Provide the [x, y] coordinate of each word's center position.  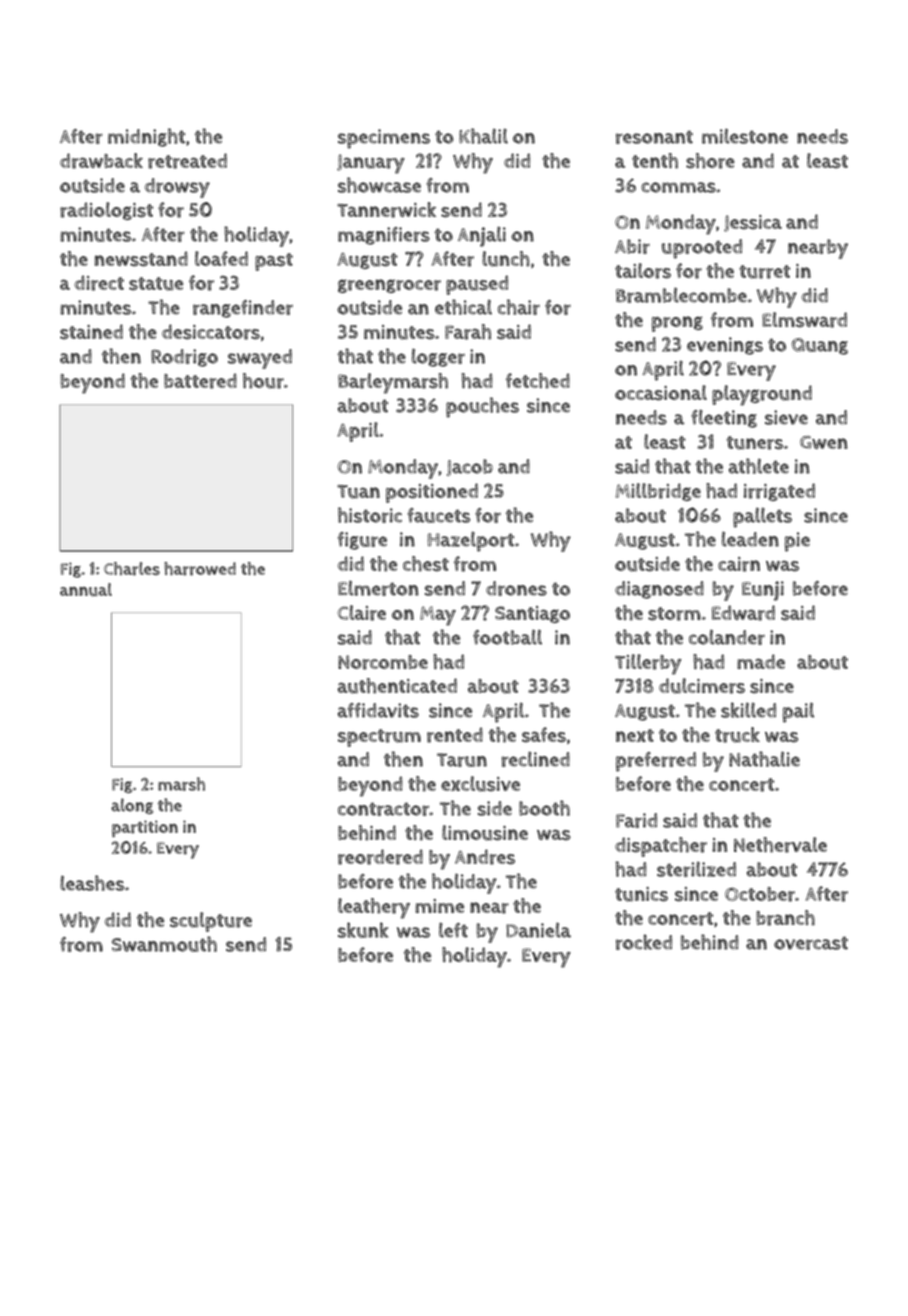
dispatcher [661, 847]
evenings [725, 346]
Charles [132, 569]
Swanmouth [164, 944]
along [132, 806]
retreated [187, 161]
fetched [538, 381]
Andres [485, 857]
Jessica [753, 223]
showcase [379, 185]
